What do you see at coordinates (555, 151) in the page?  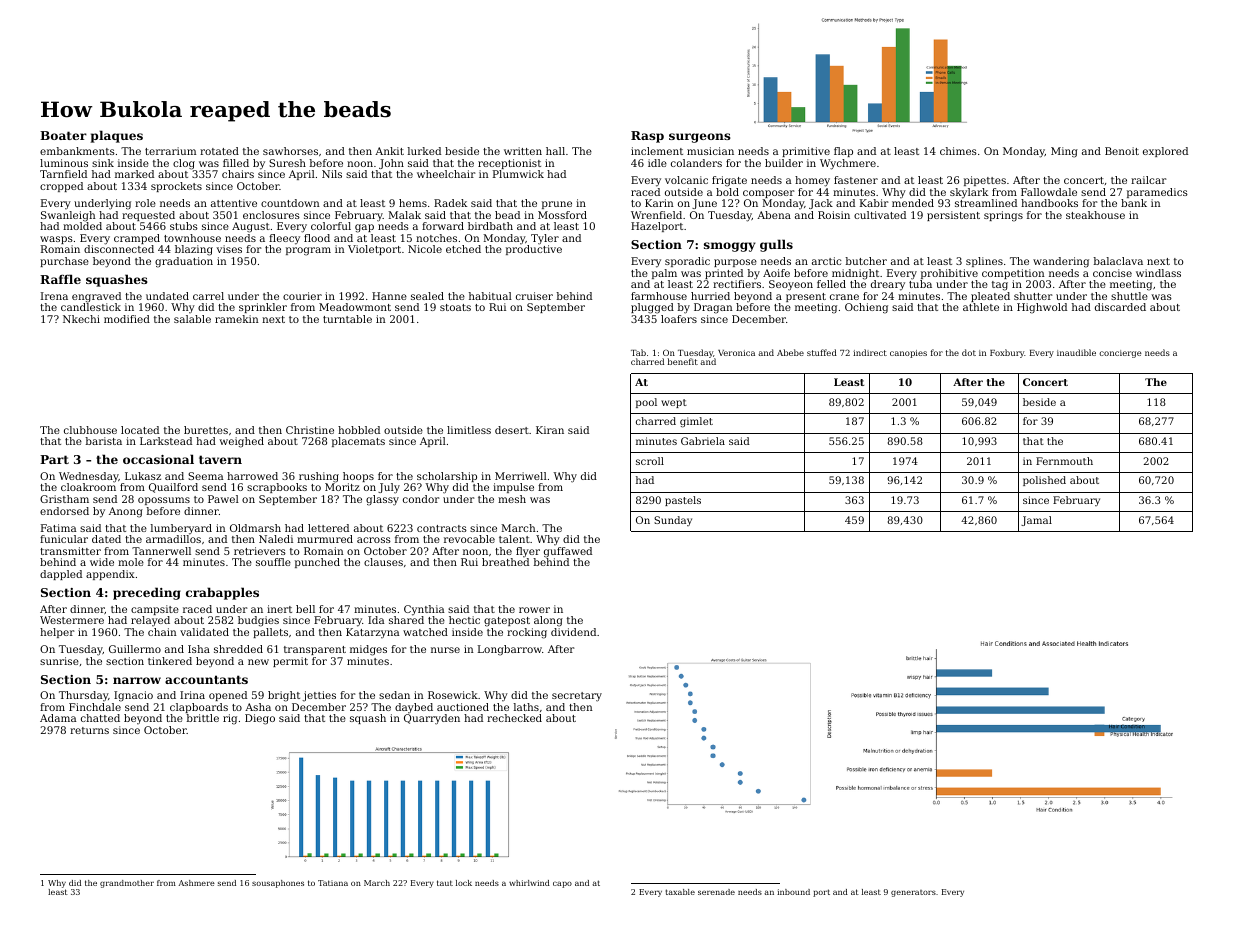 I see `hall` at bounding box center [555, 151].
